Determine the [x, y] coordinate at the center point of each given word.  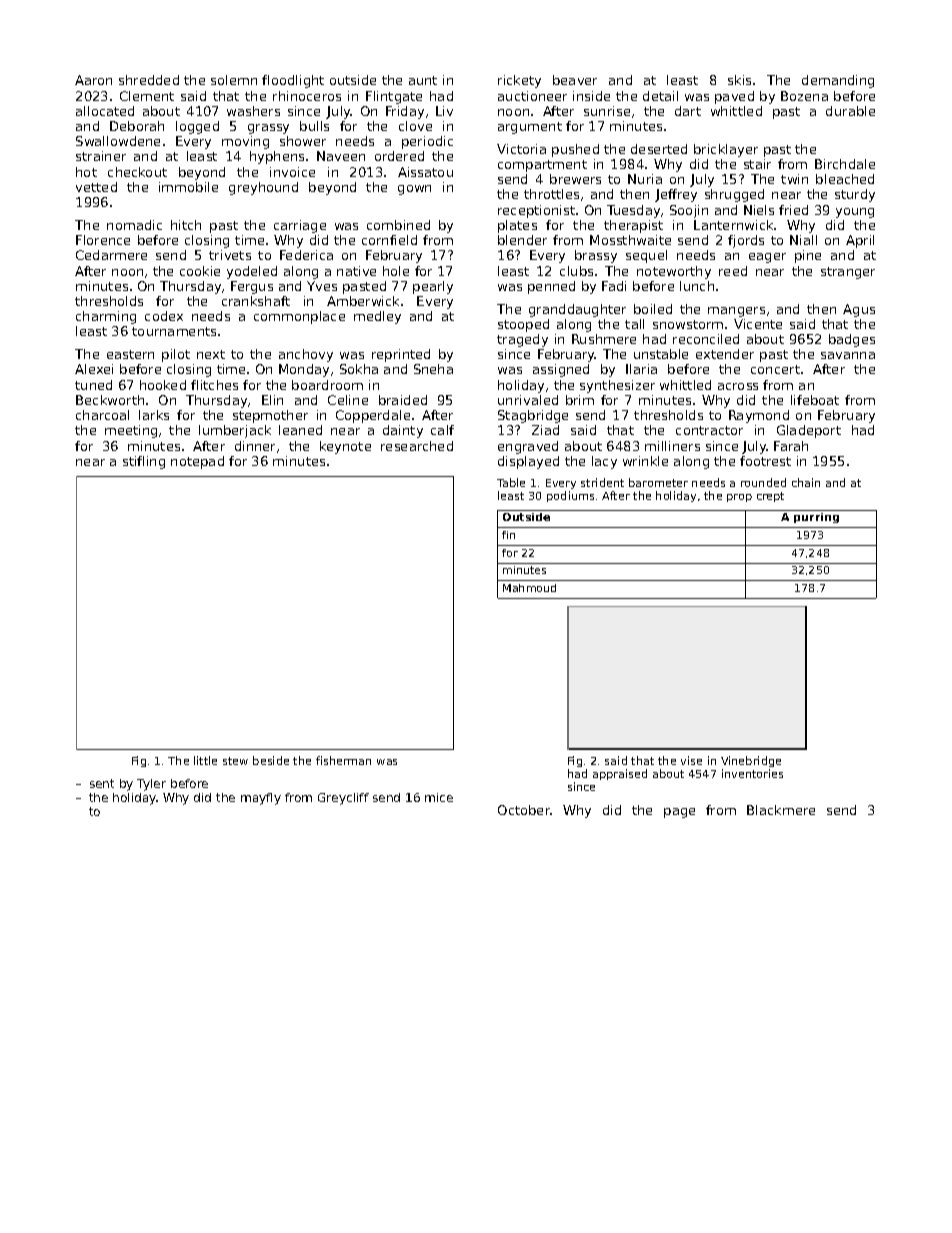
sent [102, 783]
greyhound [263, 188]
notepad [197, 462]
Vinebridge [751, 761]
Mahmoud [529, 588]
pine [808, 256]
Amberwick [363, 301]
